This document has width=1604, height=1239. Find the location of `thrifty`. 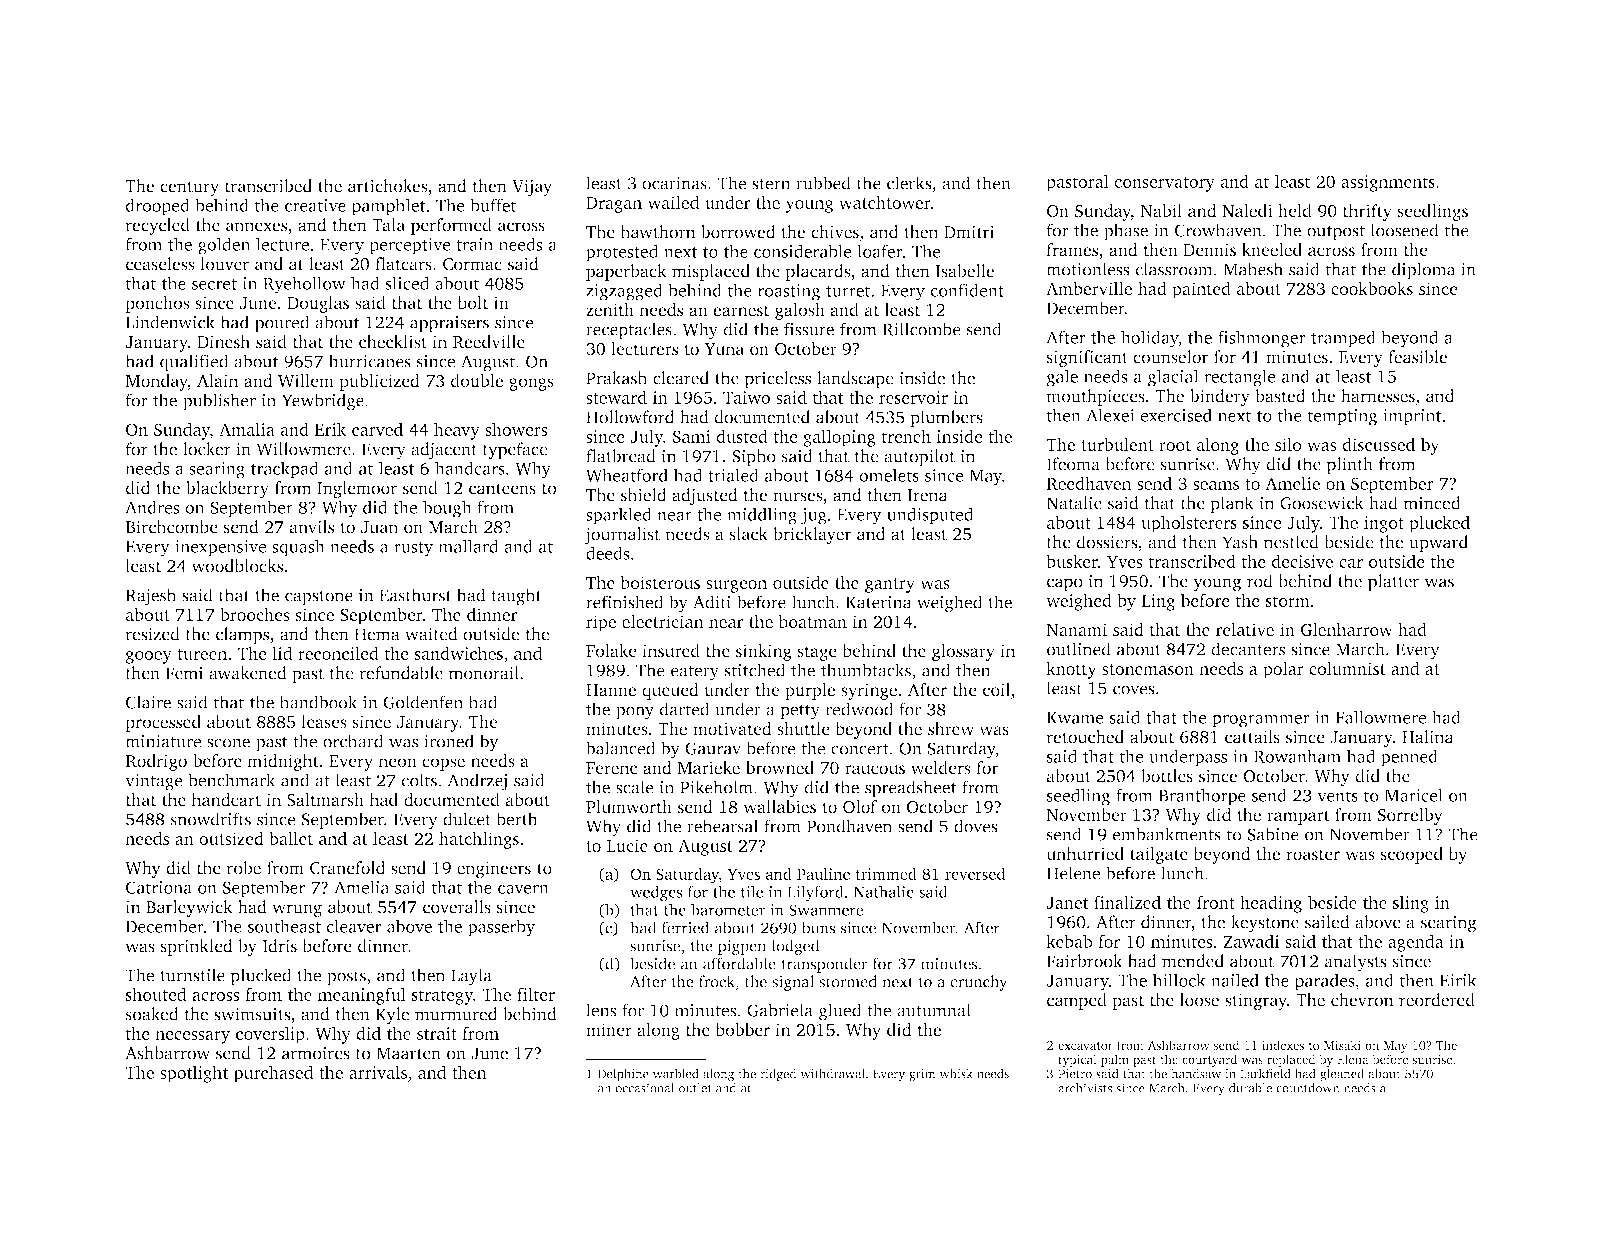

thrifty is located at coordinates (1367, 212).
